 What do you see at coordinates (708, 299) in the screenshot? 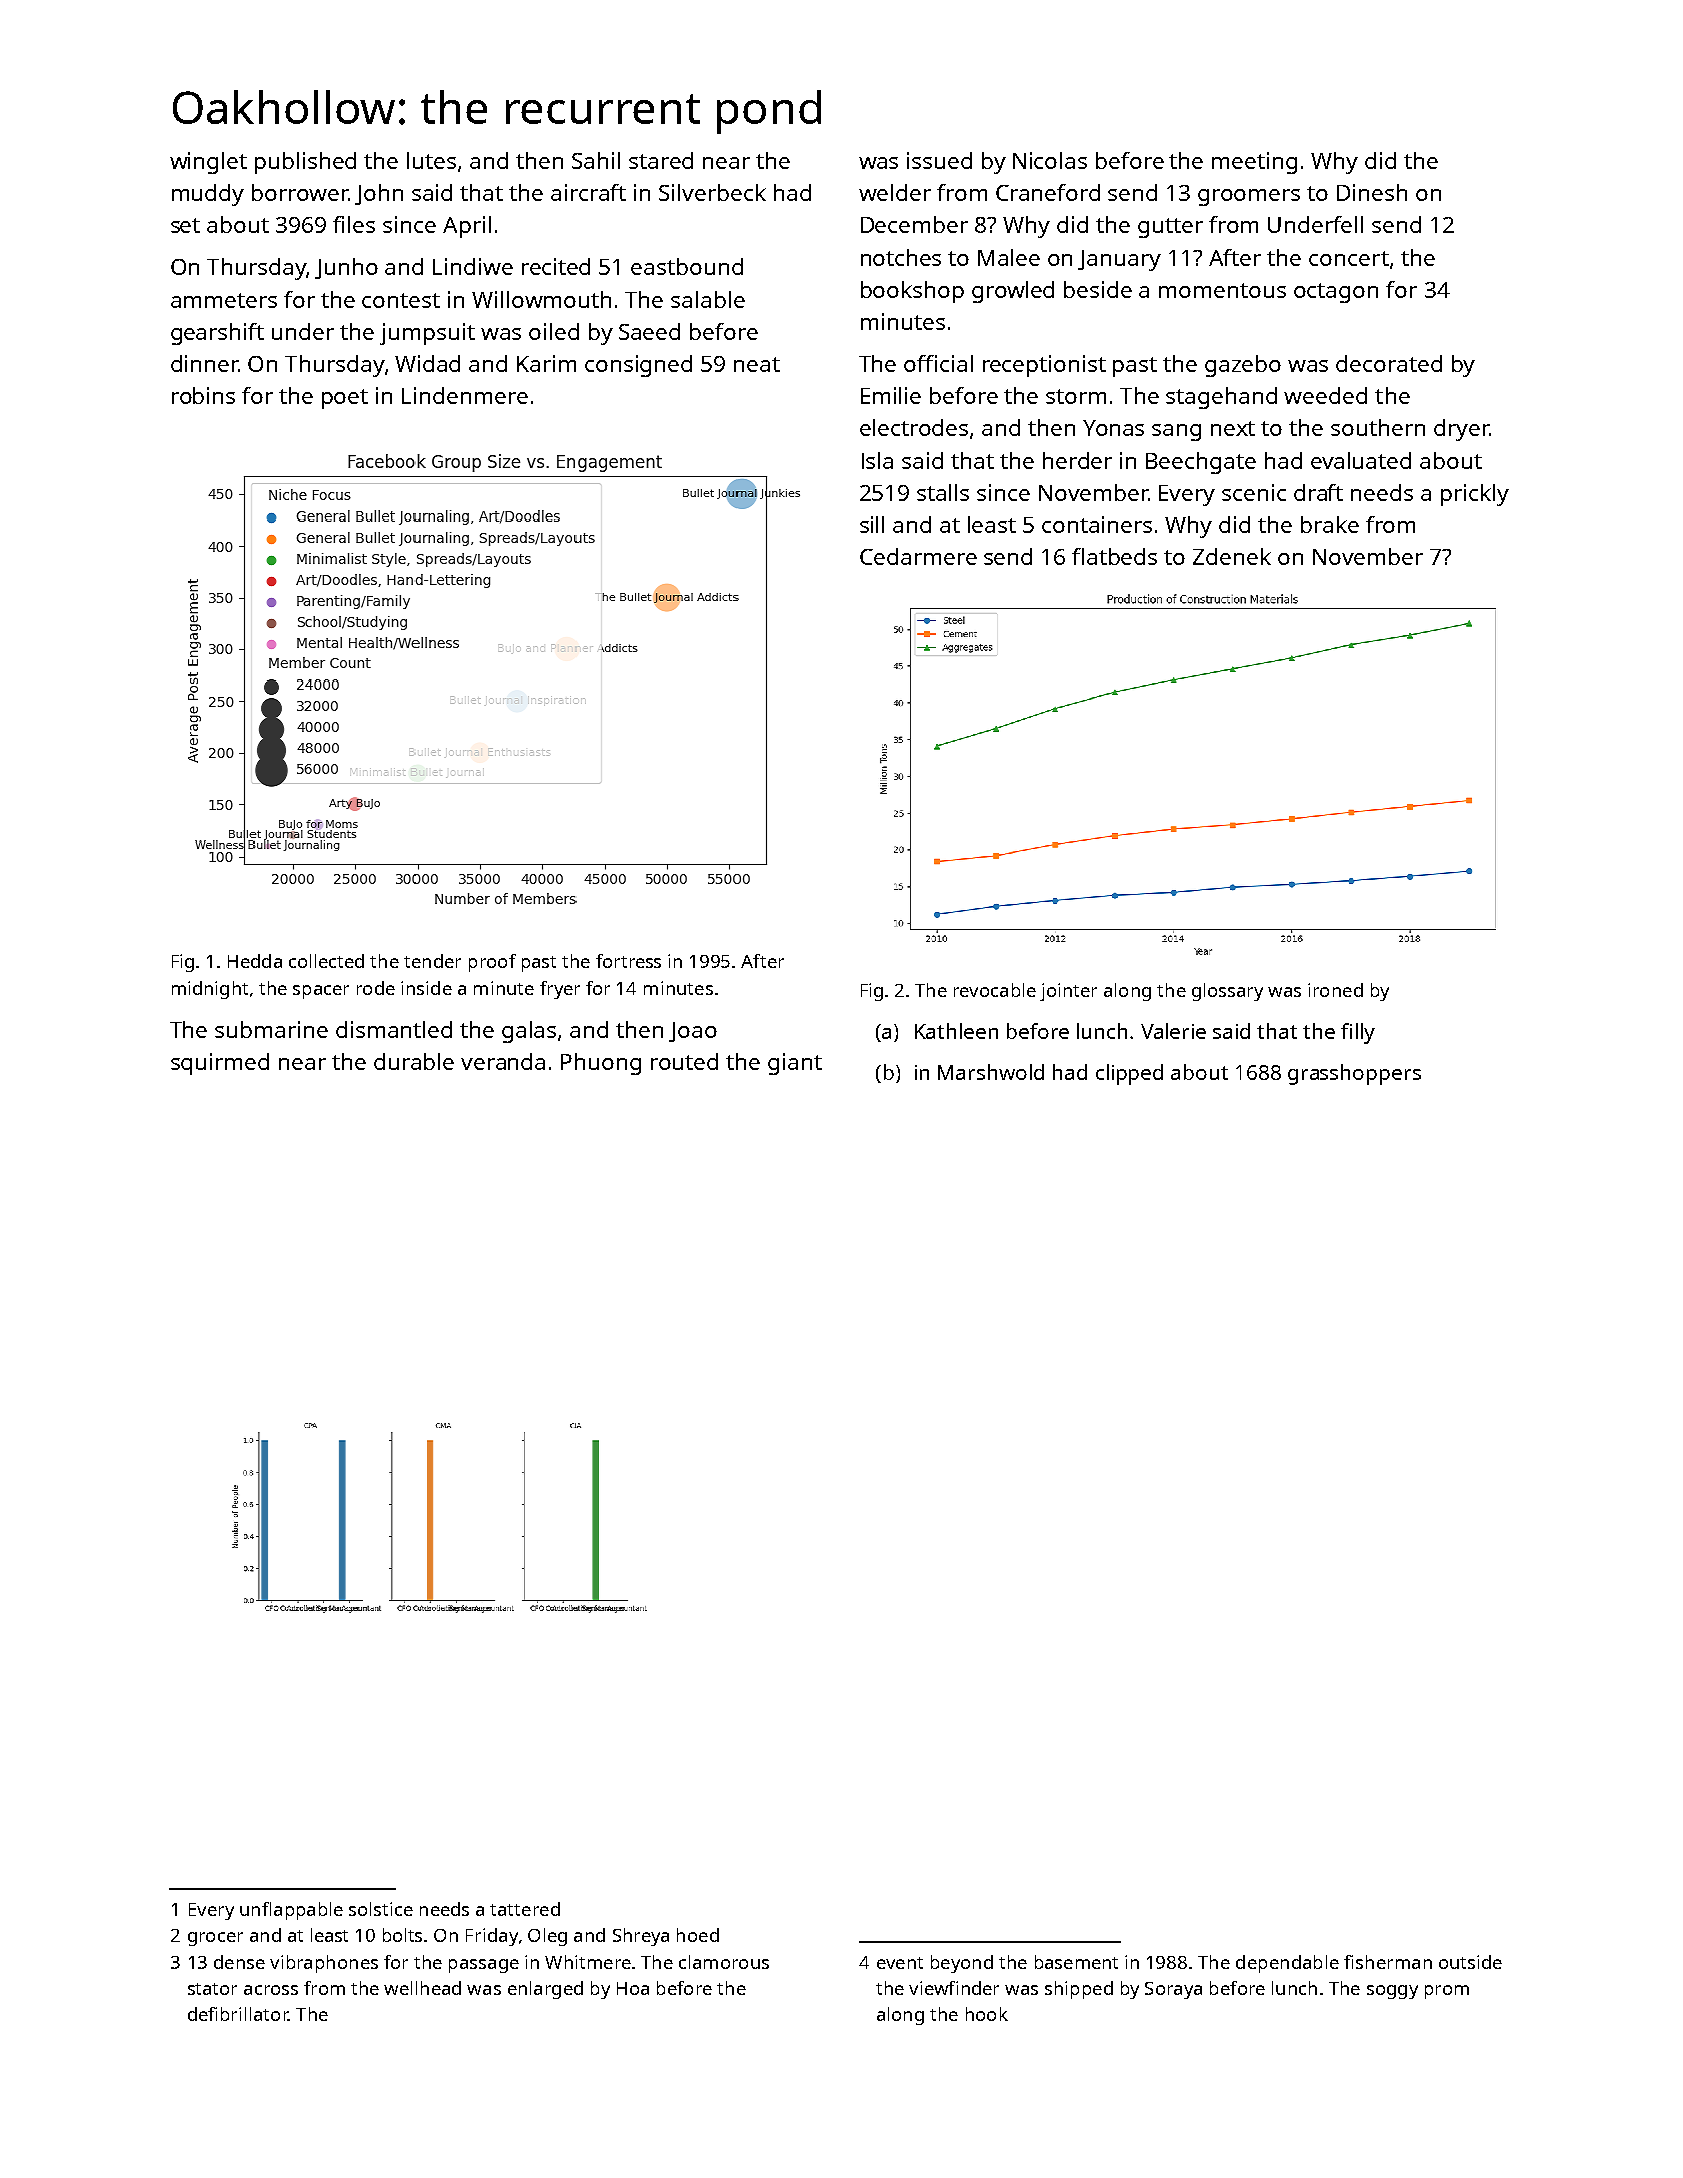
I see `salable` at bounding box center [708, 299].
